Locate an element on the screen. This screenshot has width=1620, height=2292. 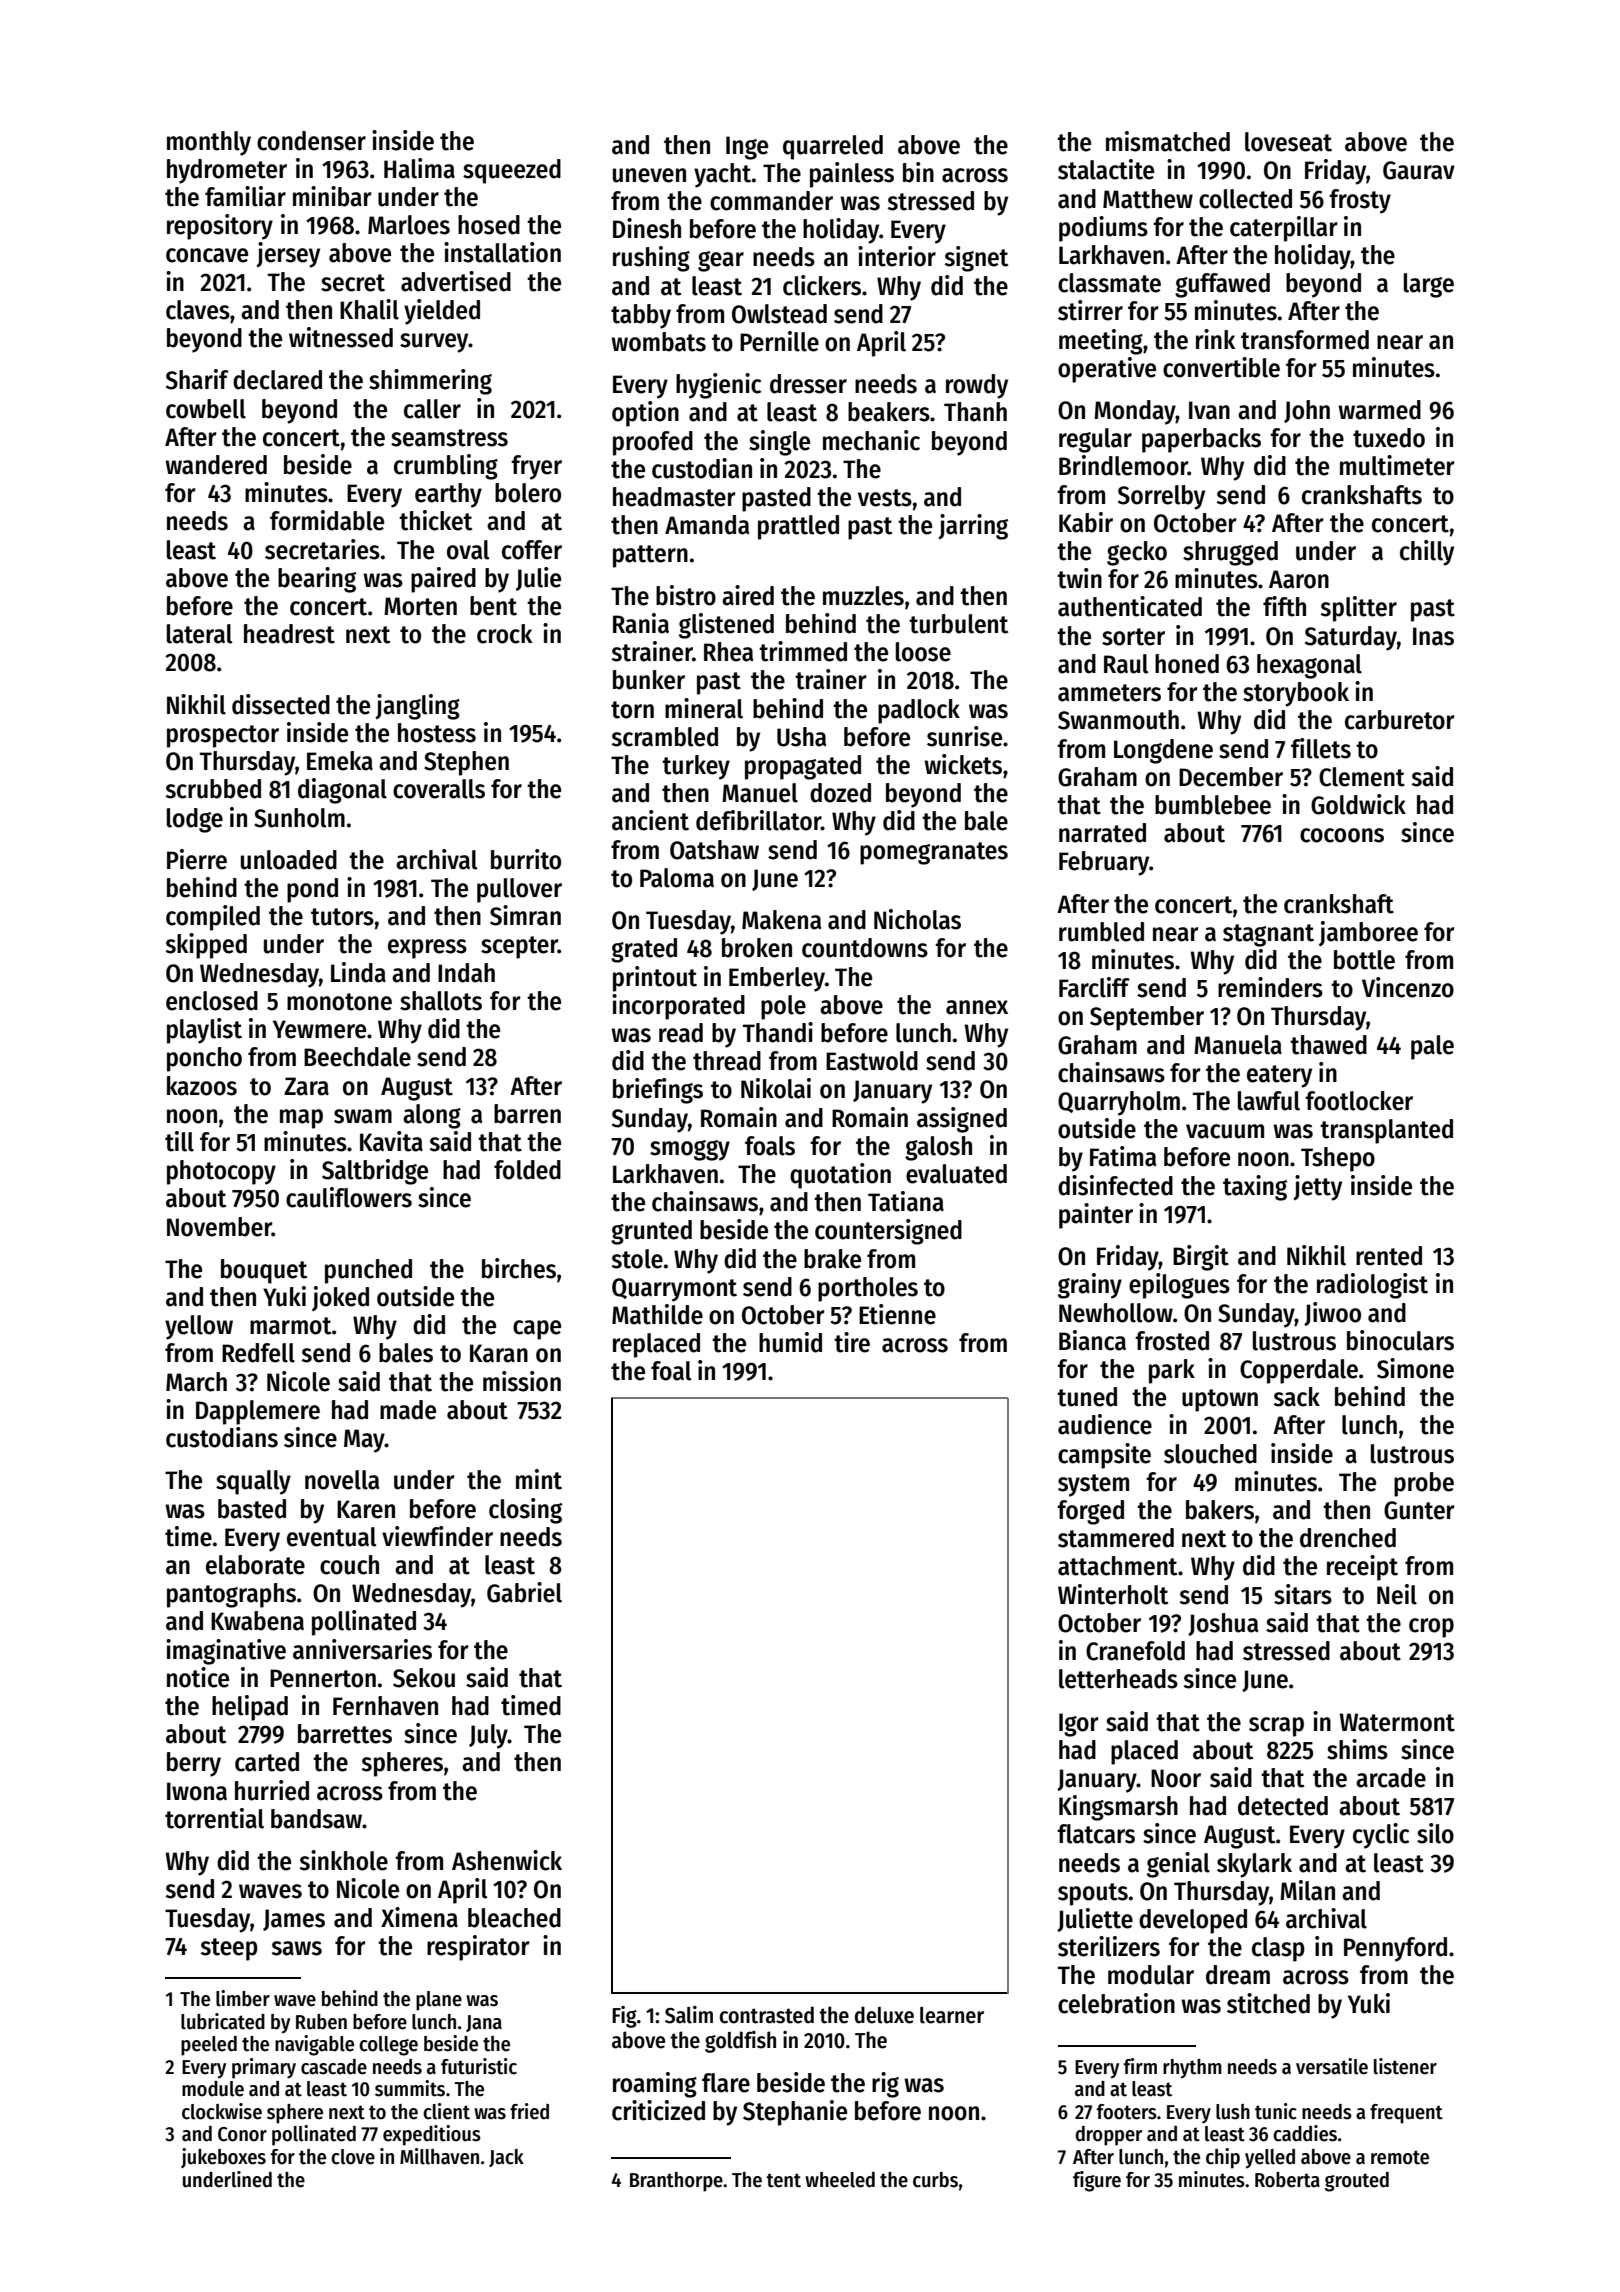
paperbacks is located at coordinates (1201, 440).
